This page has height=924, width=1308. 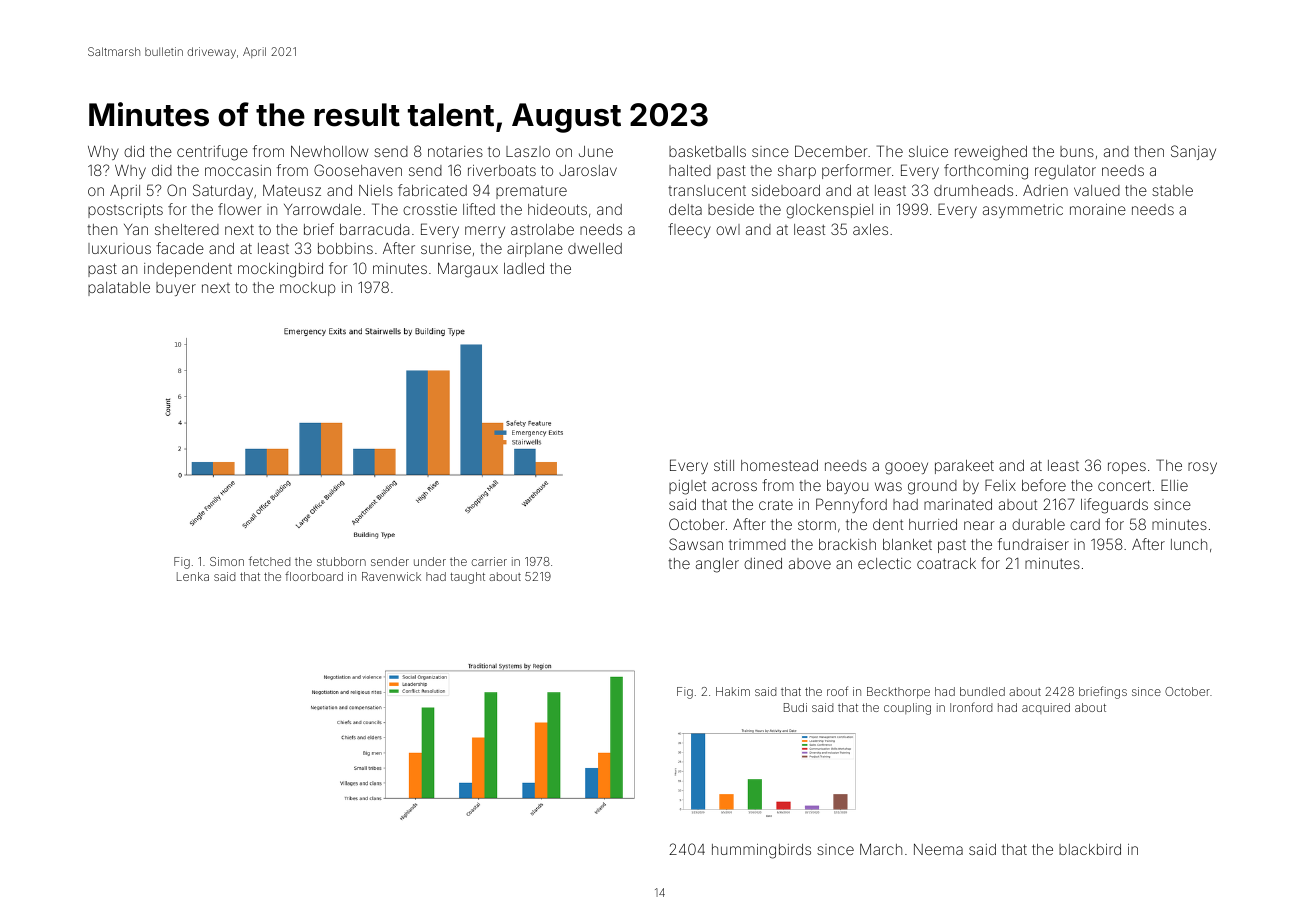 What do you see at coordinates (946, 563) in the page?
I see `coatrack` at bounding box center [946, 563].
